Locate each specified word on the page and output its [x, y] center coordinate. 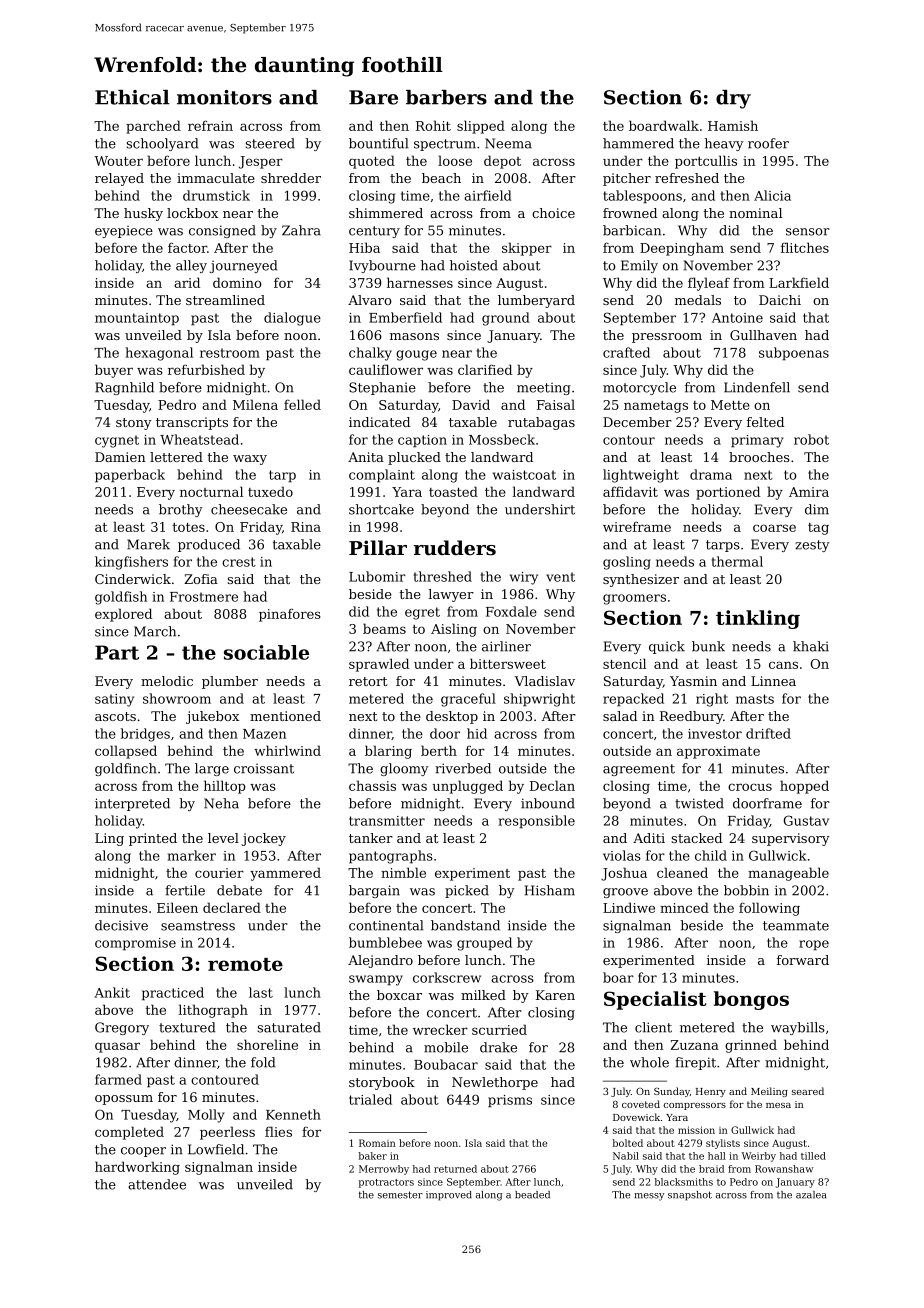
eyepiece [124, 232]
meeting [544, 389]
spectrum [445, 145]
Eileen [177, 907]
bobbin [746, 890]
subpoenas [794, 354]
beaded [532, 1195]
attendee [157, 1184]
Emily [639, 266]
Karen [555, 995]
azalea [811, 1195]
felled [302, 404]
